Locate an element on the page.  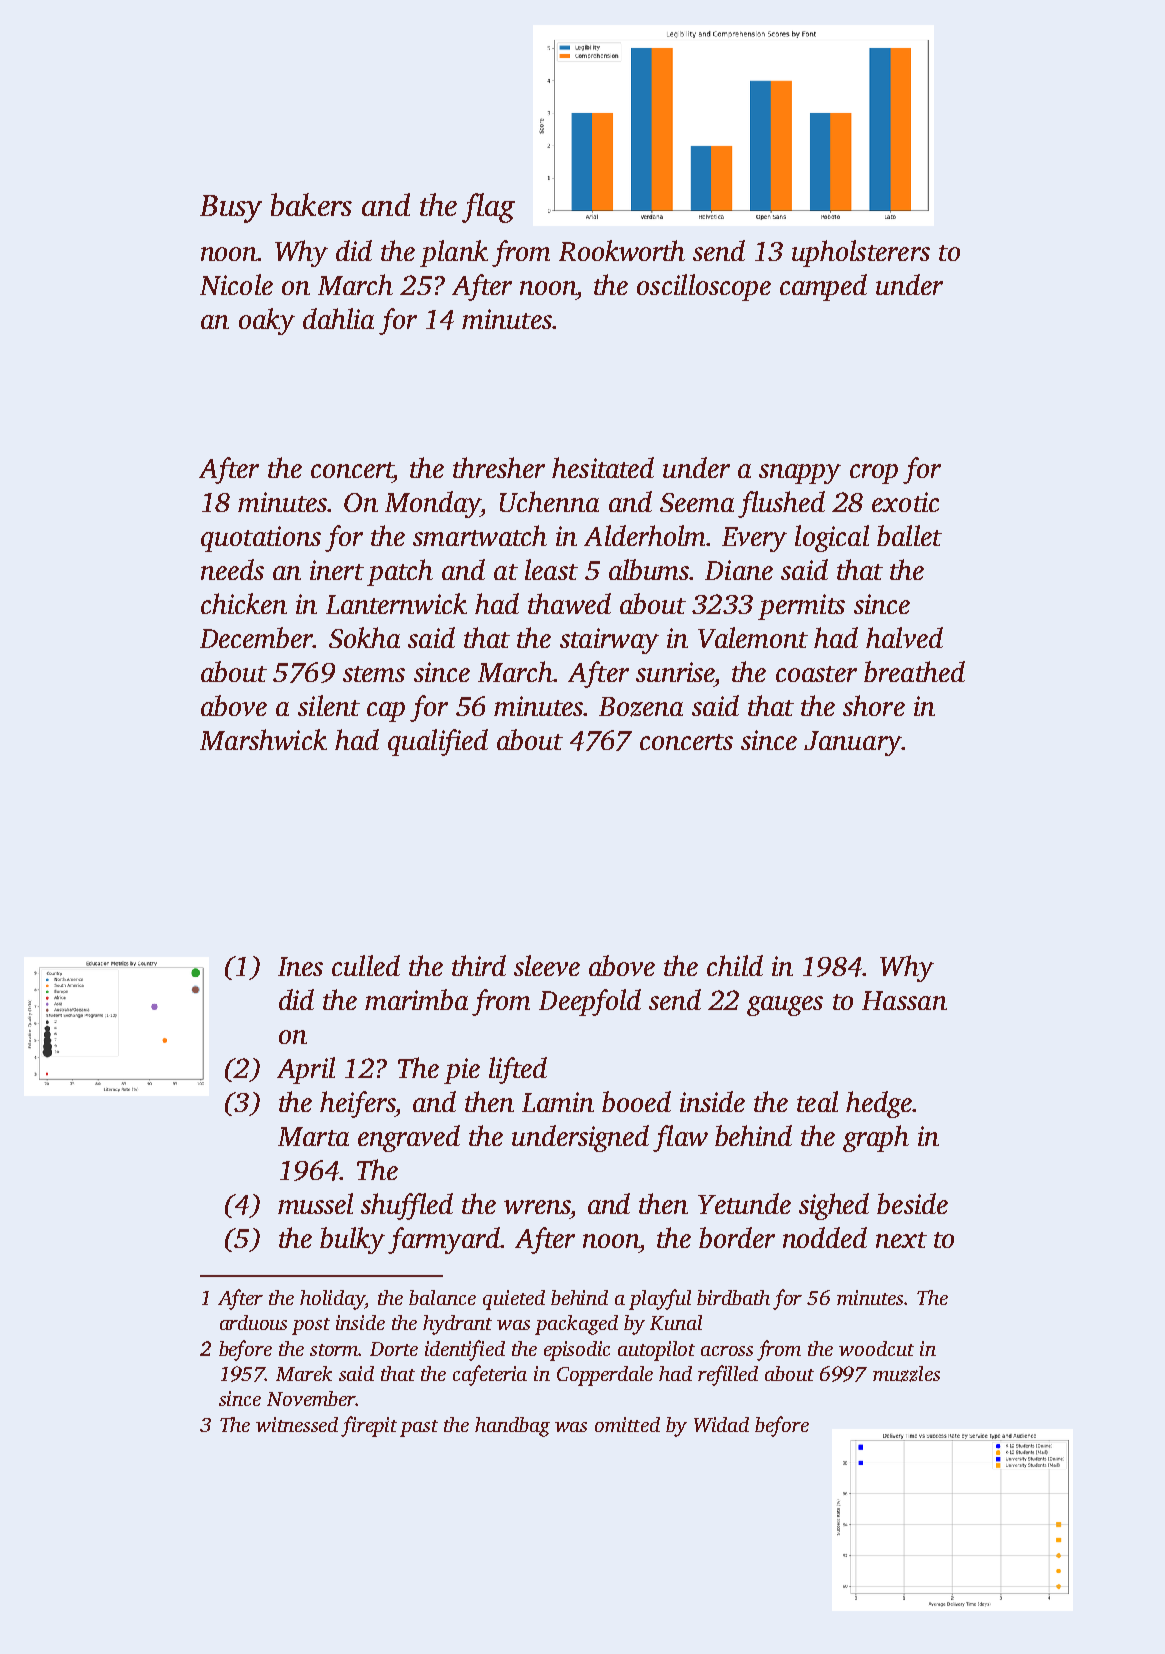
omitted is located at coordinates (627, 1424).
